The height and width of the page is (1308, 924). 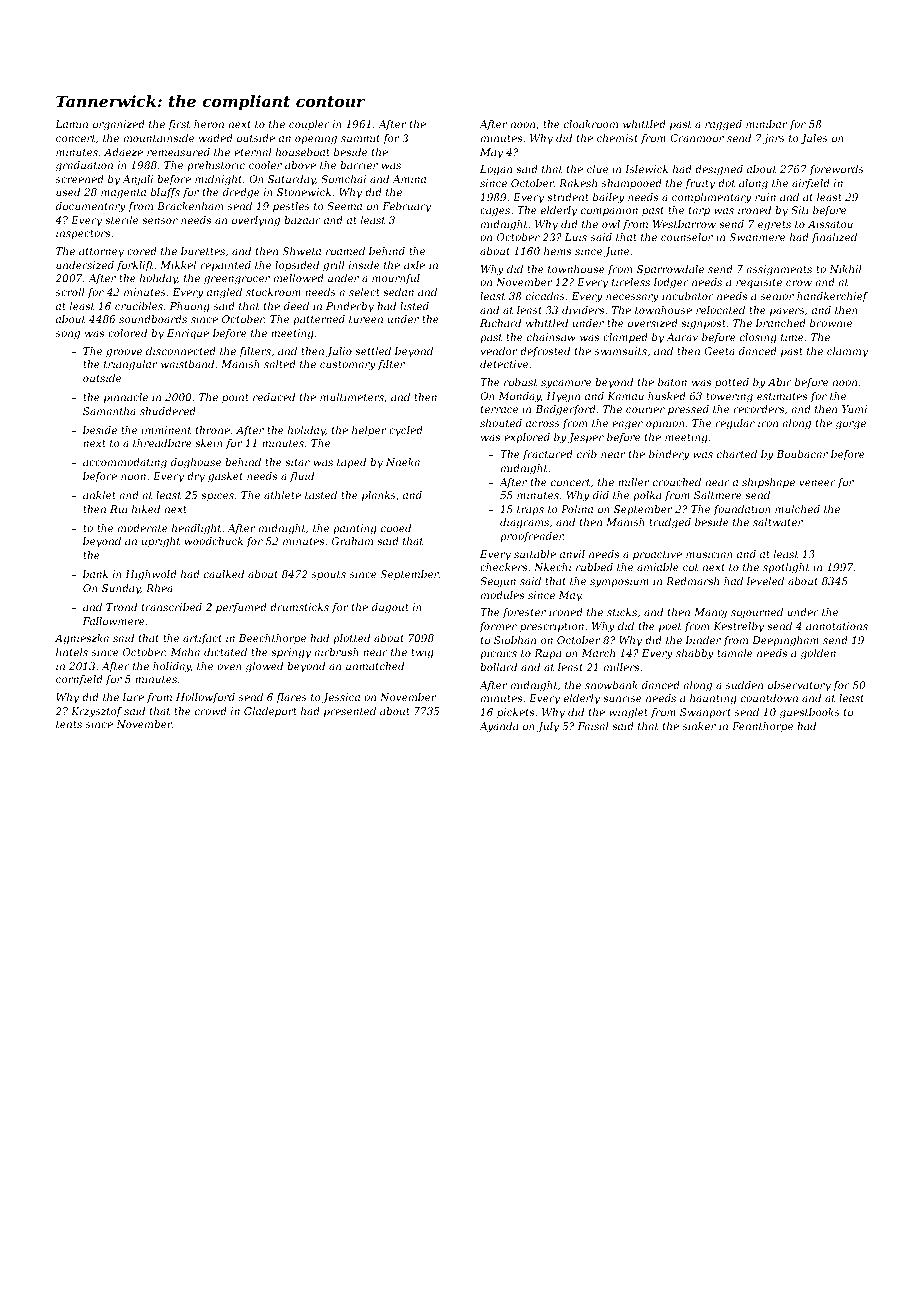 What do you see at coordinates (168, 411) in the page?
I see `shuddered` at bounding box center [168, 411].
